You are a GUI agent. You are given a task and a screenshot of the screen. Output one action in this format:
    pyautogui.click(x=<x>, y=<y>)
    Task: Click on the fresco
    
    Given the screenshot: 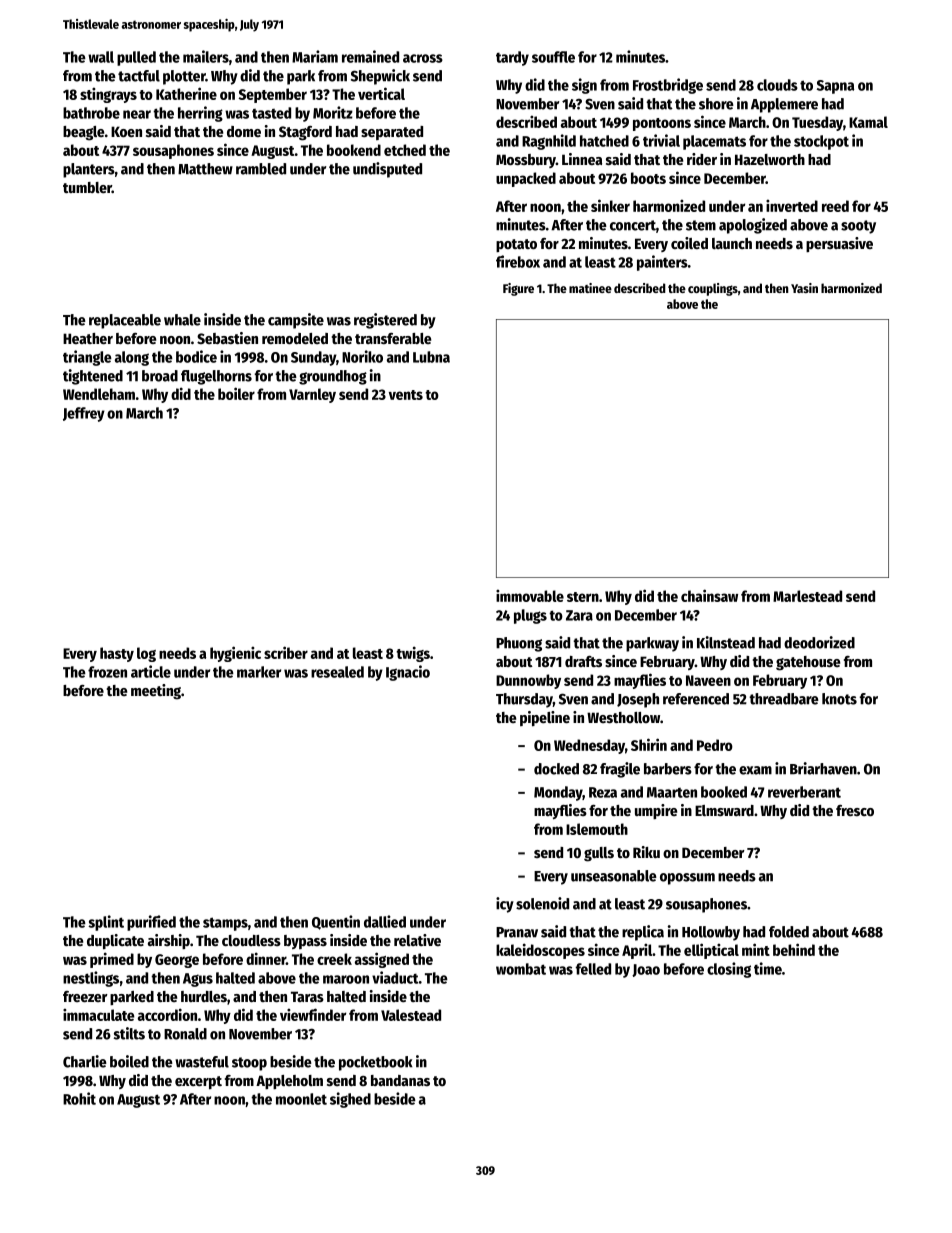 What is the action you would take?
    pyautogui.click(x=855, y=810)
